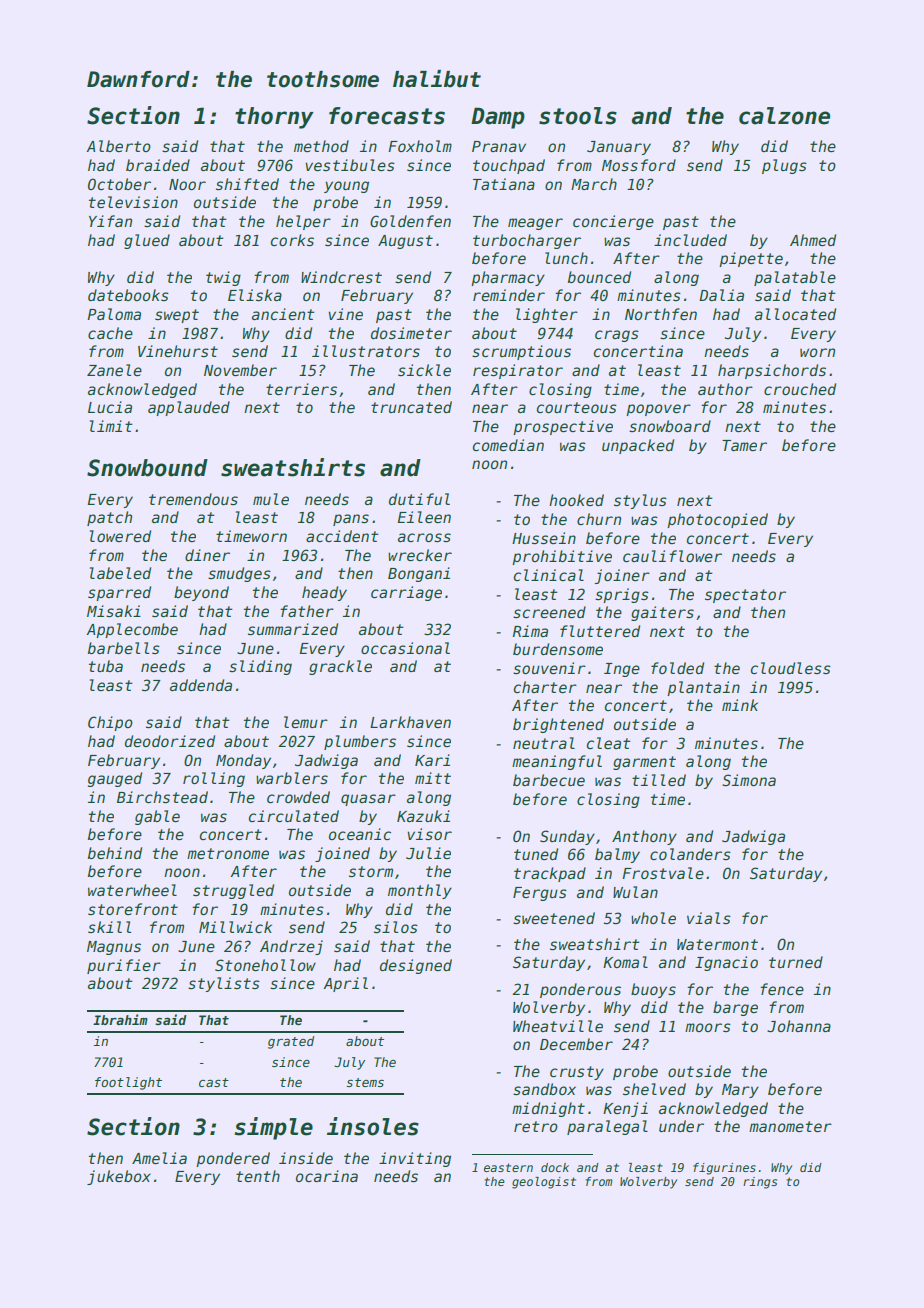  What do you see at coordinates (342, 536) in the page?
I see `accident` at bounding box center [342, 536].
